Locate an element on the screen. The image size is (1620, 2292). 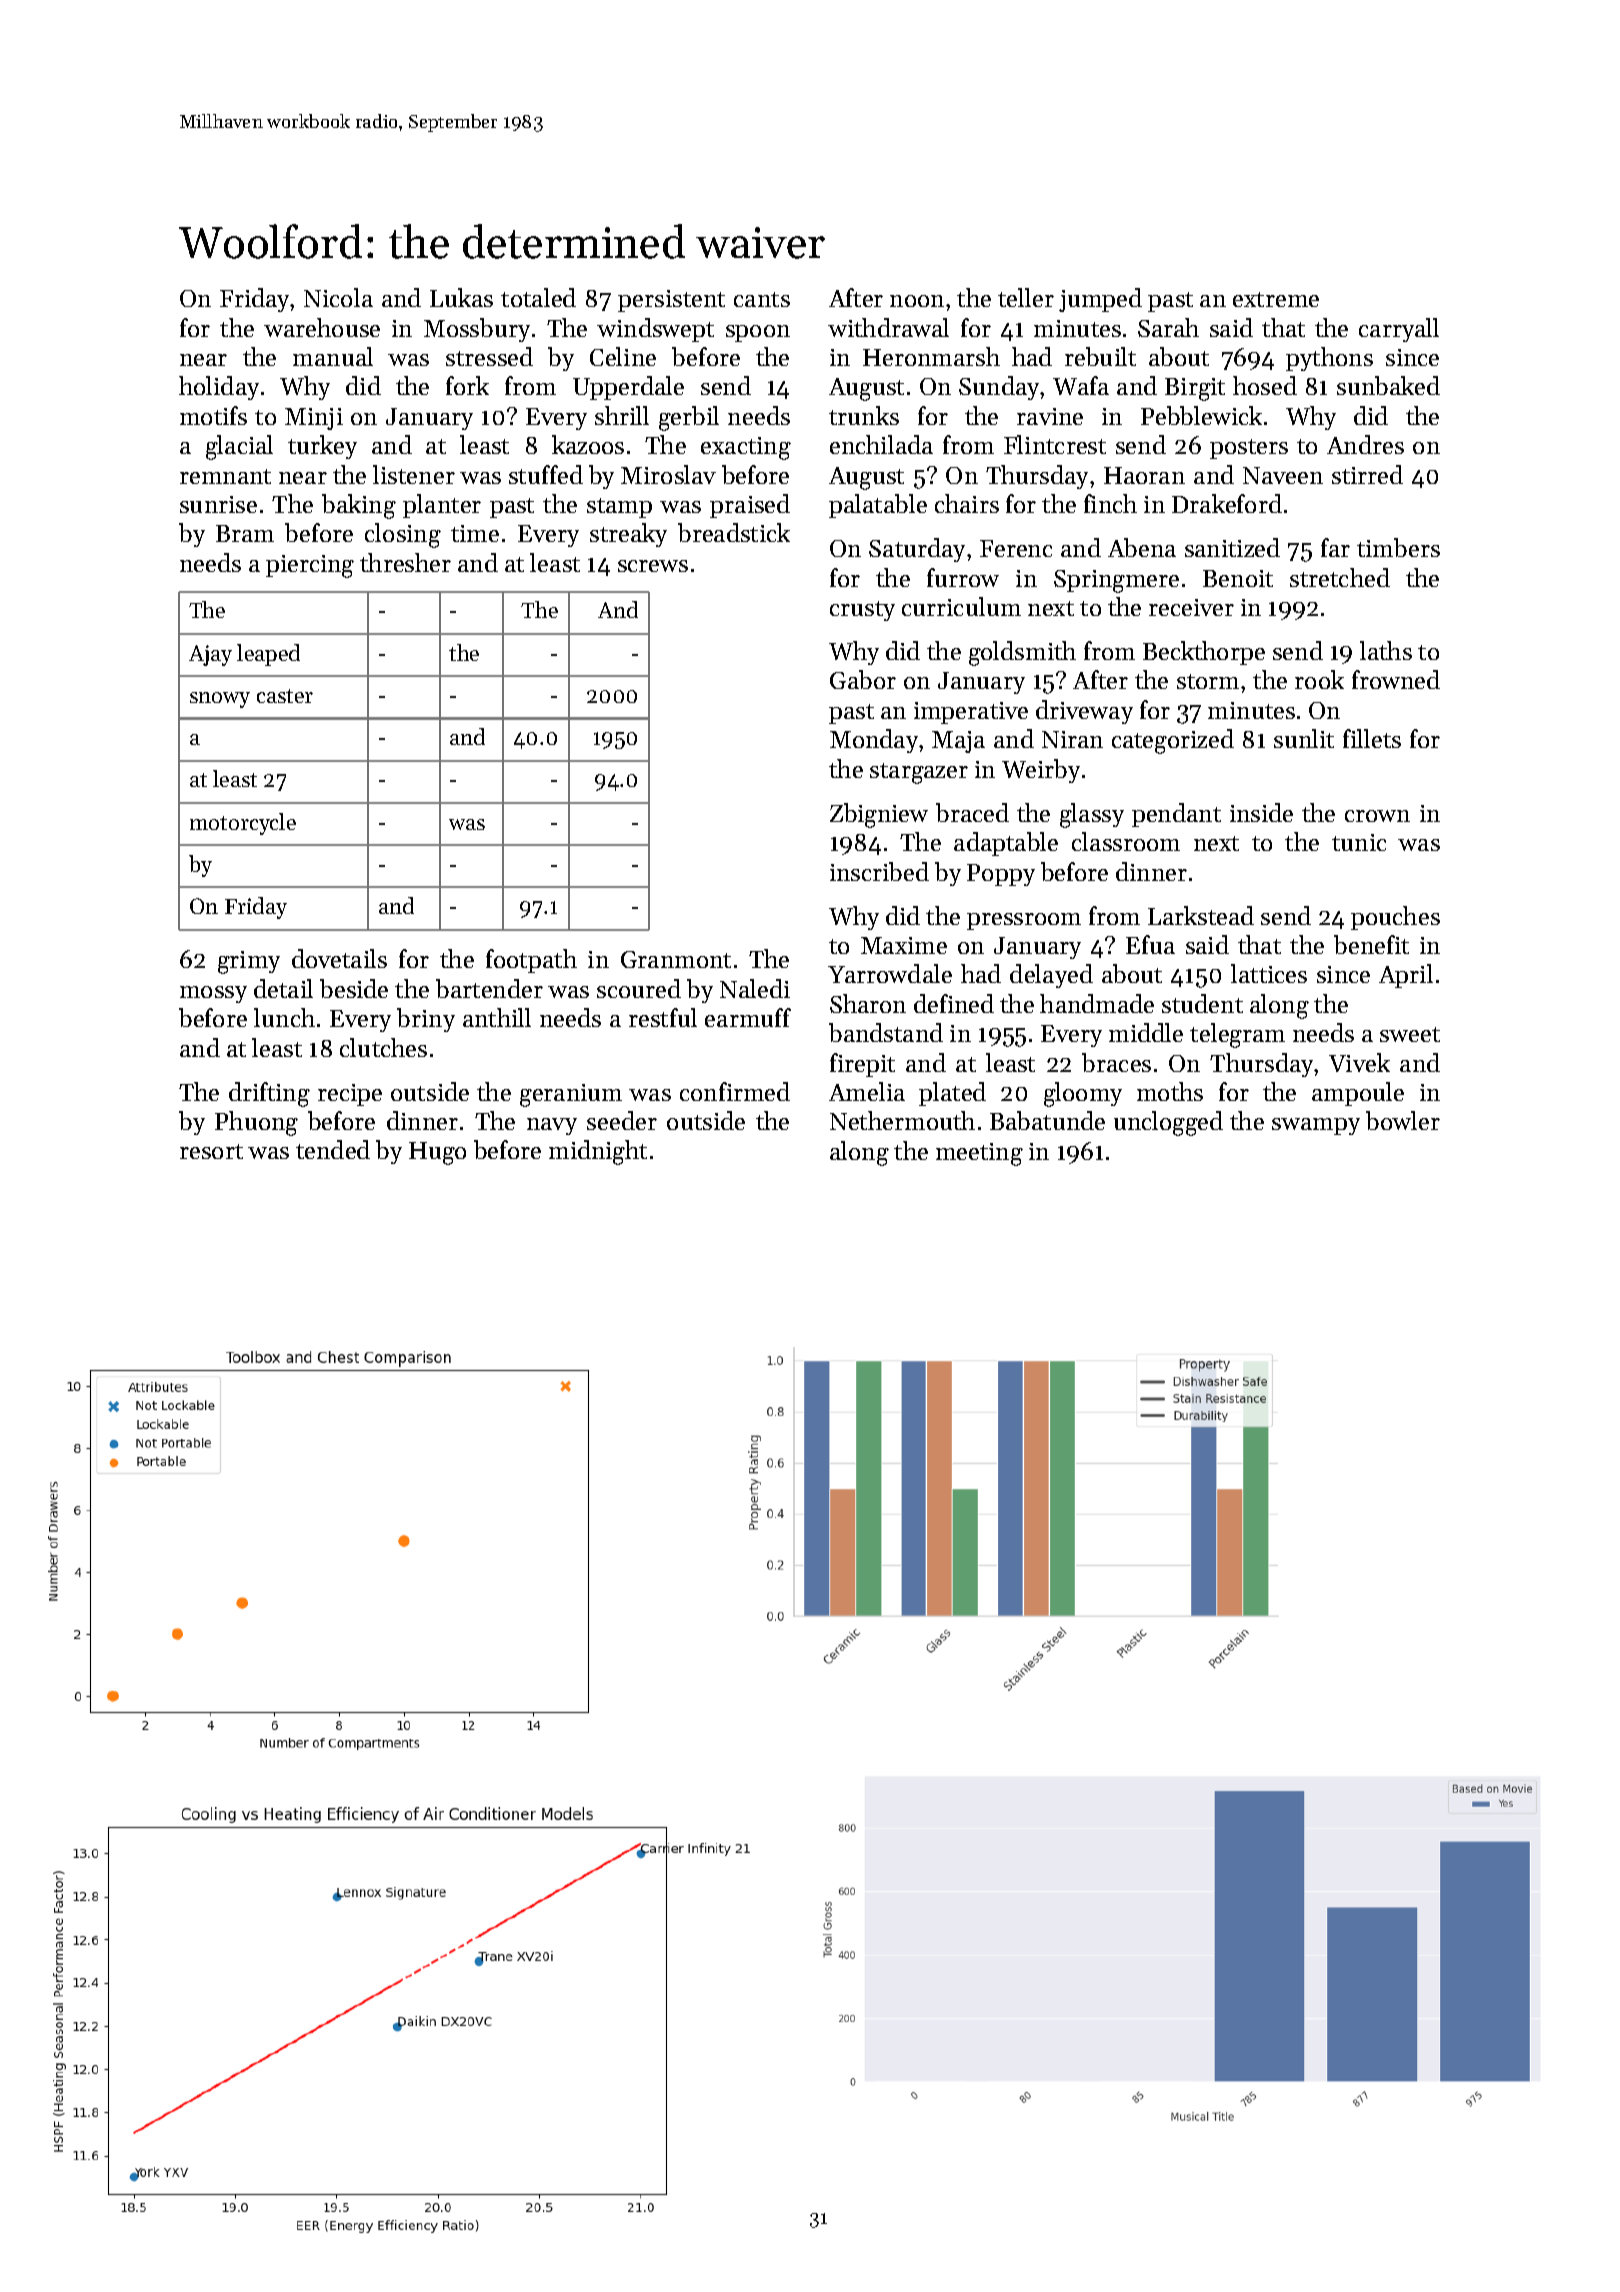
handmade is located at coordinates (1097, 1003).
